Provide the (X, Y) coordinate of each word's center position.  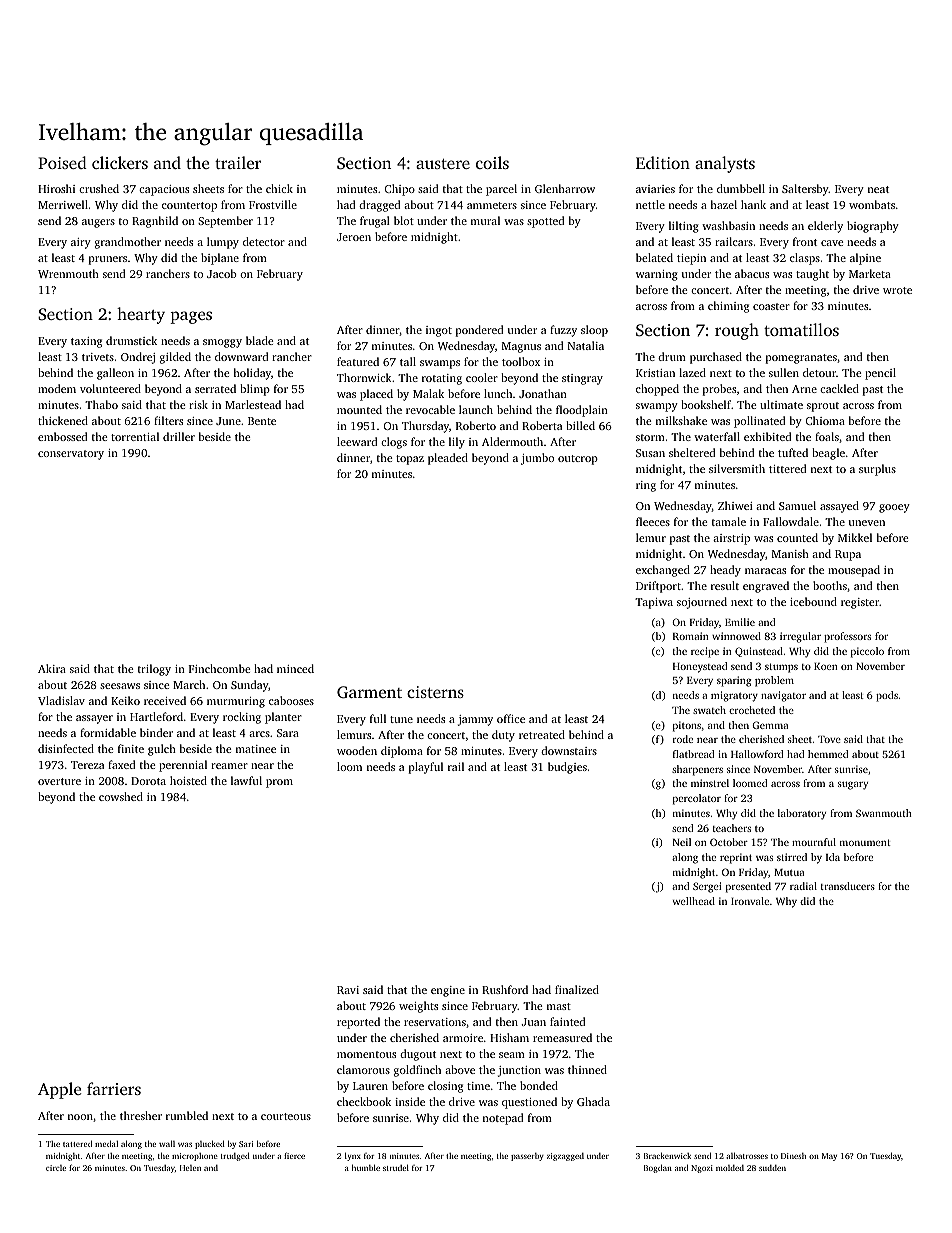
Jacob (222, 273)
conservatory (71, 455)
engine (448, 991)
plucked (210, 1144)
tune (401, 719)
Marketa (870, 273)
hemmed (828, 754)
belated (654, 257)
